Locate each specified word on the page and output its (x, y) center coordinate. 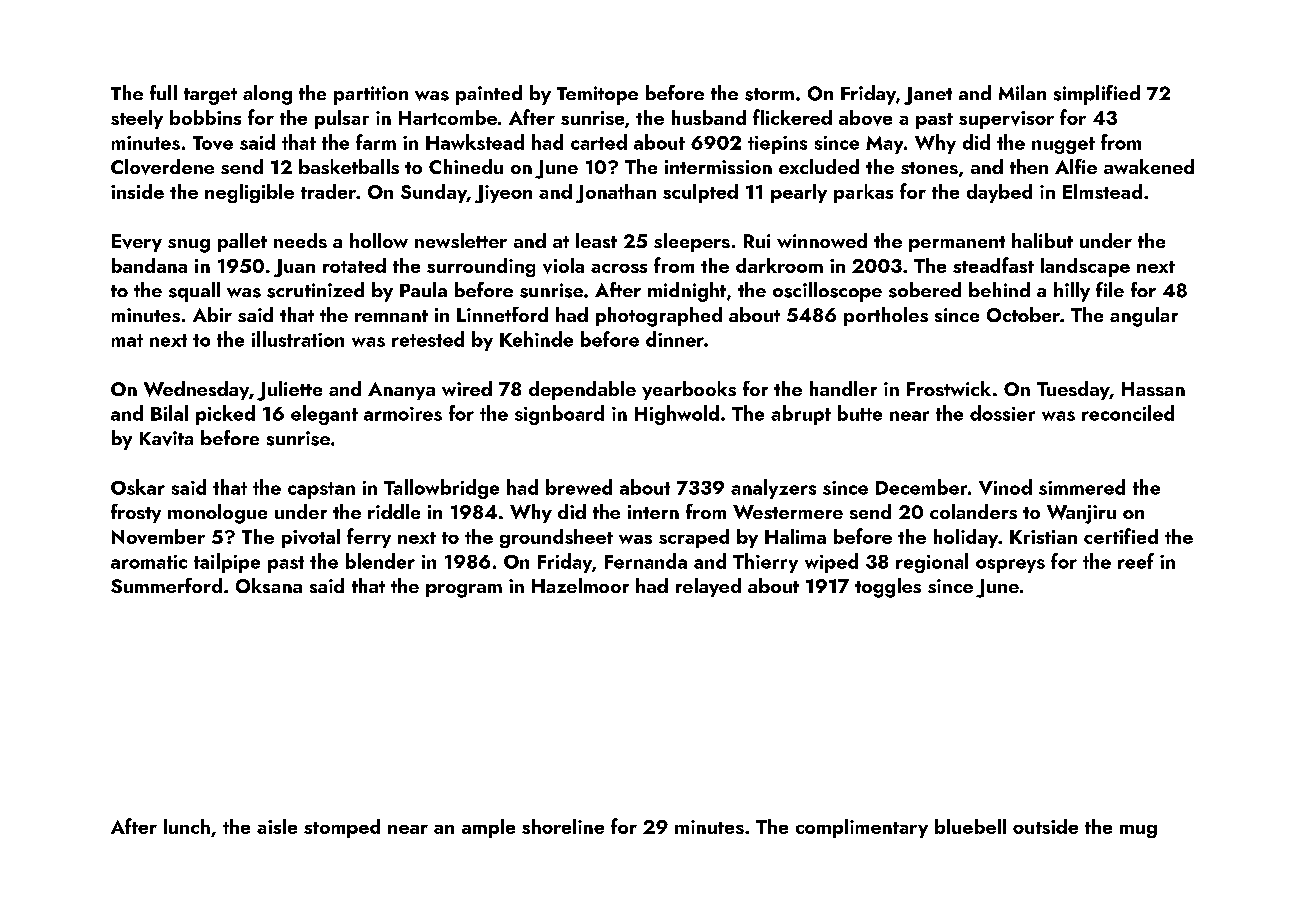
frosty (136, 513)
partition (371, 95)
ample (488, 828)
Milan (1022, 92)
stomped (342, 828)
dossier (1002, 413)
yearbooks (689, 390)
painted (489, 95)
